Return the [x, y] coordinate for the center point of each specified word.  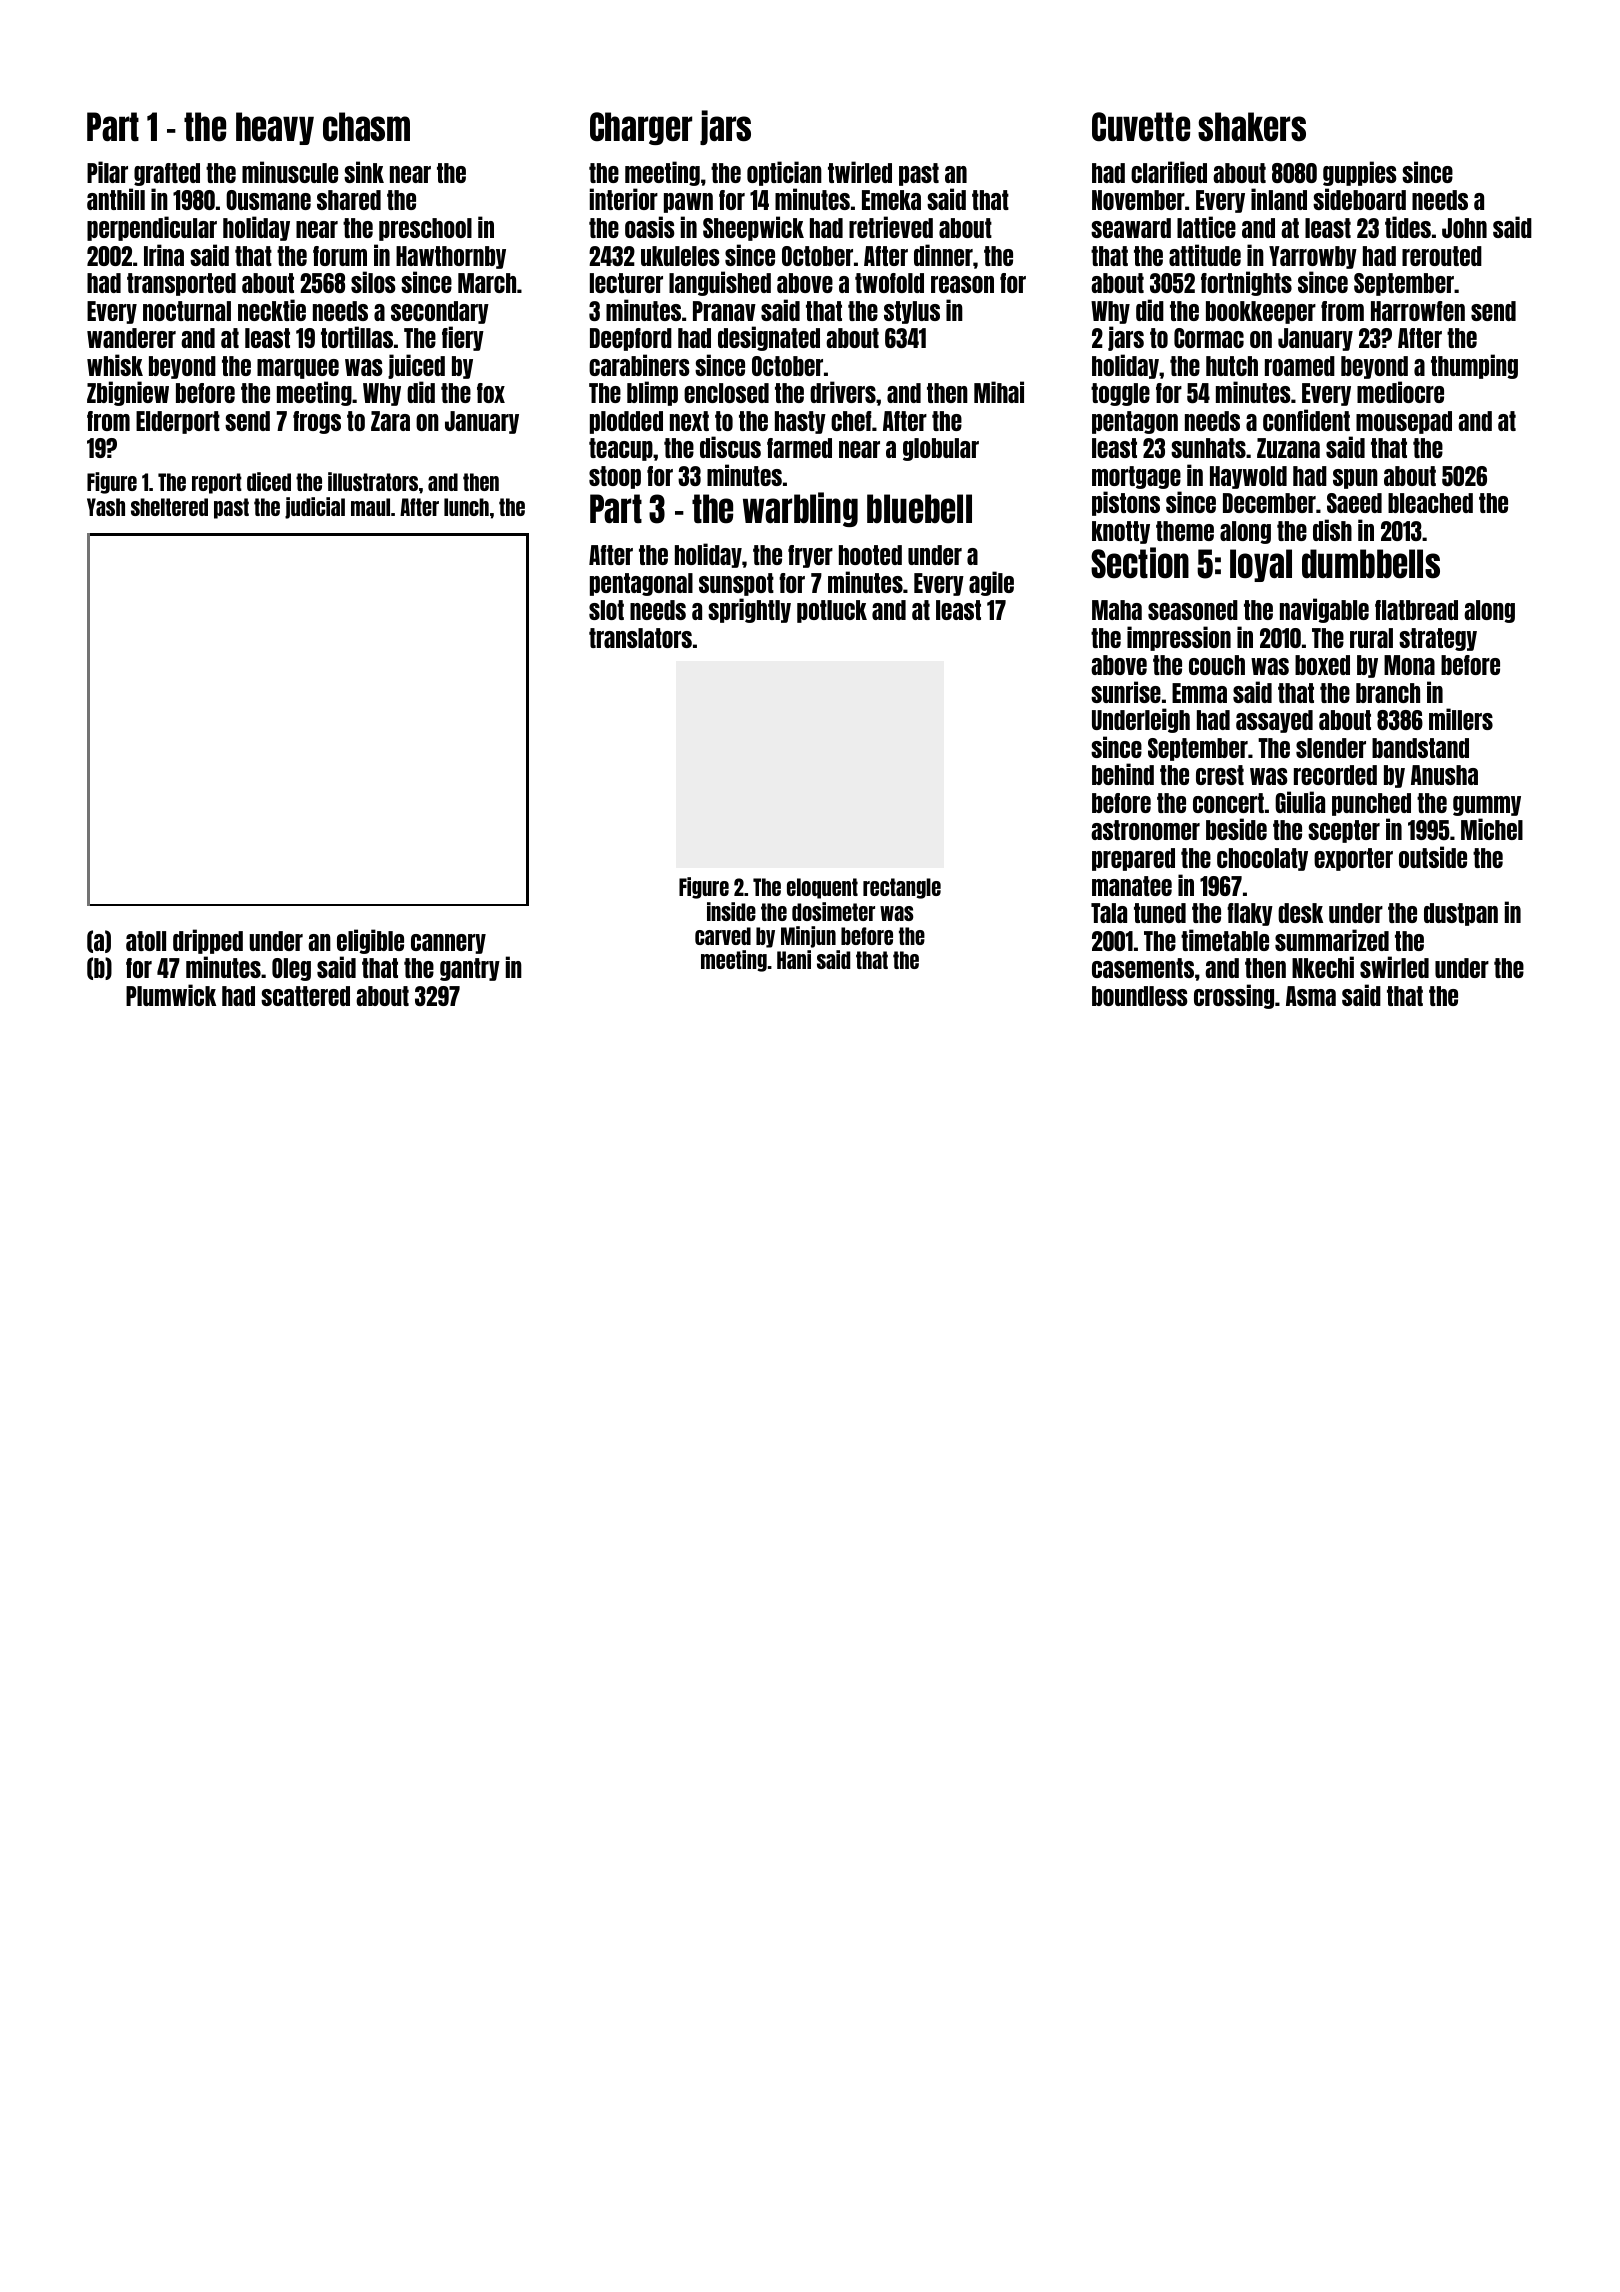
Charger [641, 128]
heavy [275, 128]
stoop [615, 477]
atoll [146, 941]
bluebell [919, 508]
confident [1306, 420]
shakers [1252, 126]
